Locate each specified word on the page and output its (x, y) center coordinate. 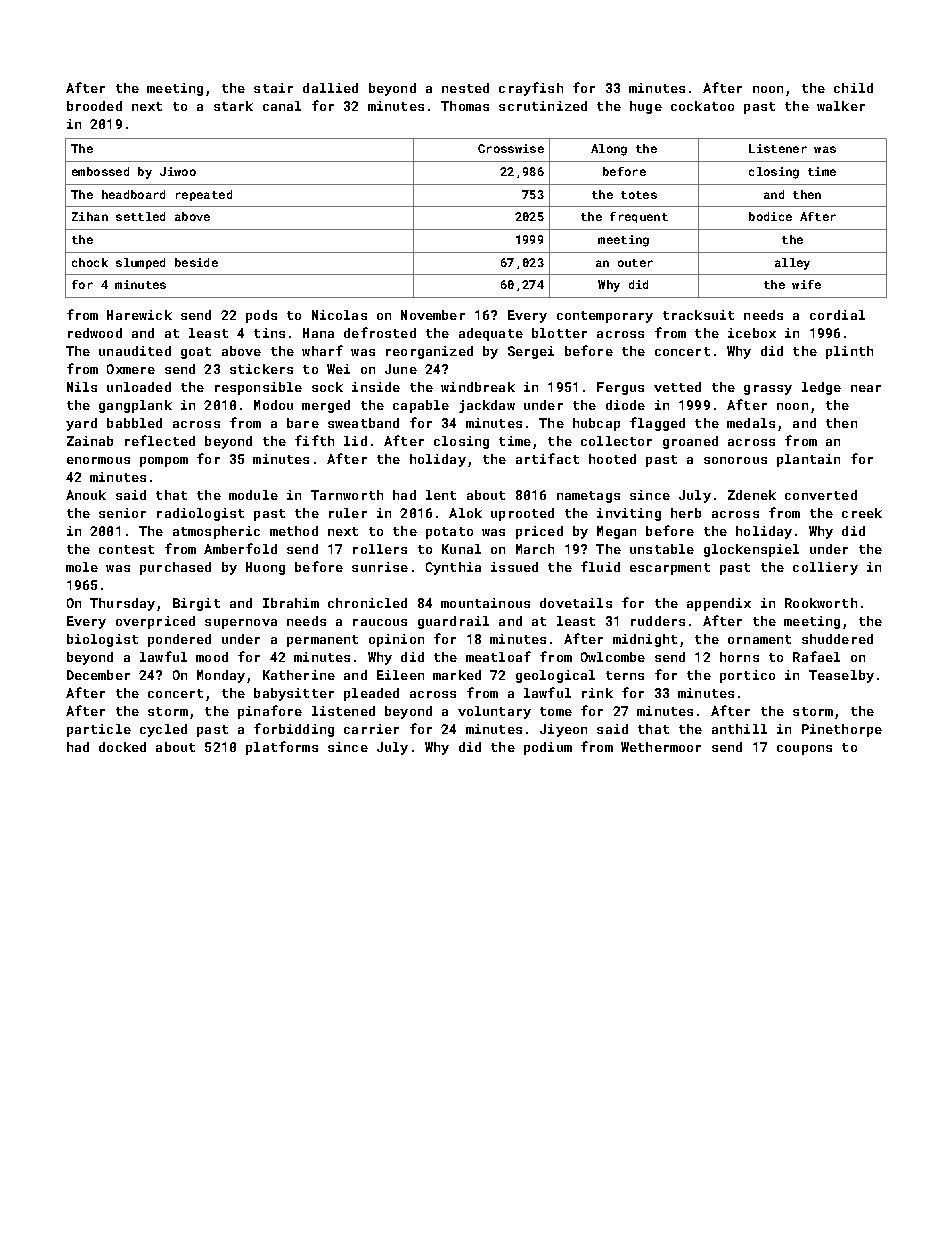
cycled (163, 730)
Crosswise (511, 148)
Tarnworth (347, 495)
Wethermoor (661, 747)
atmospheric (216, 532)
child (853, 88)
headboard (133, 194)
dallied (330, 88)
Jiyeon (563, 730)
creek (862, 513)
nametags (588, 497)
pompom (164, 462)
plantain (808, 460)
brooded (94, 106)
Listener (778, 148)
